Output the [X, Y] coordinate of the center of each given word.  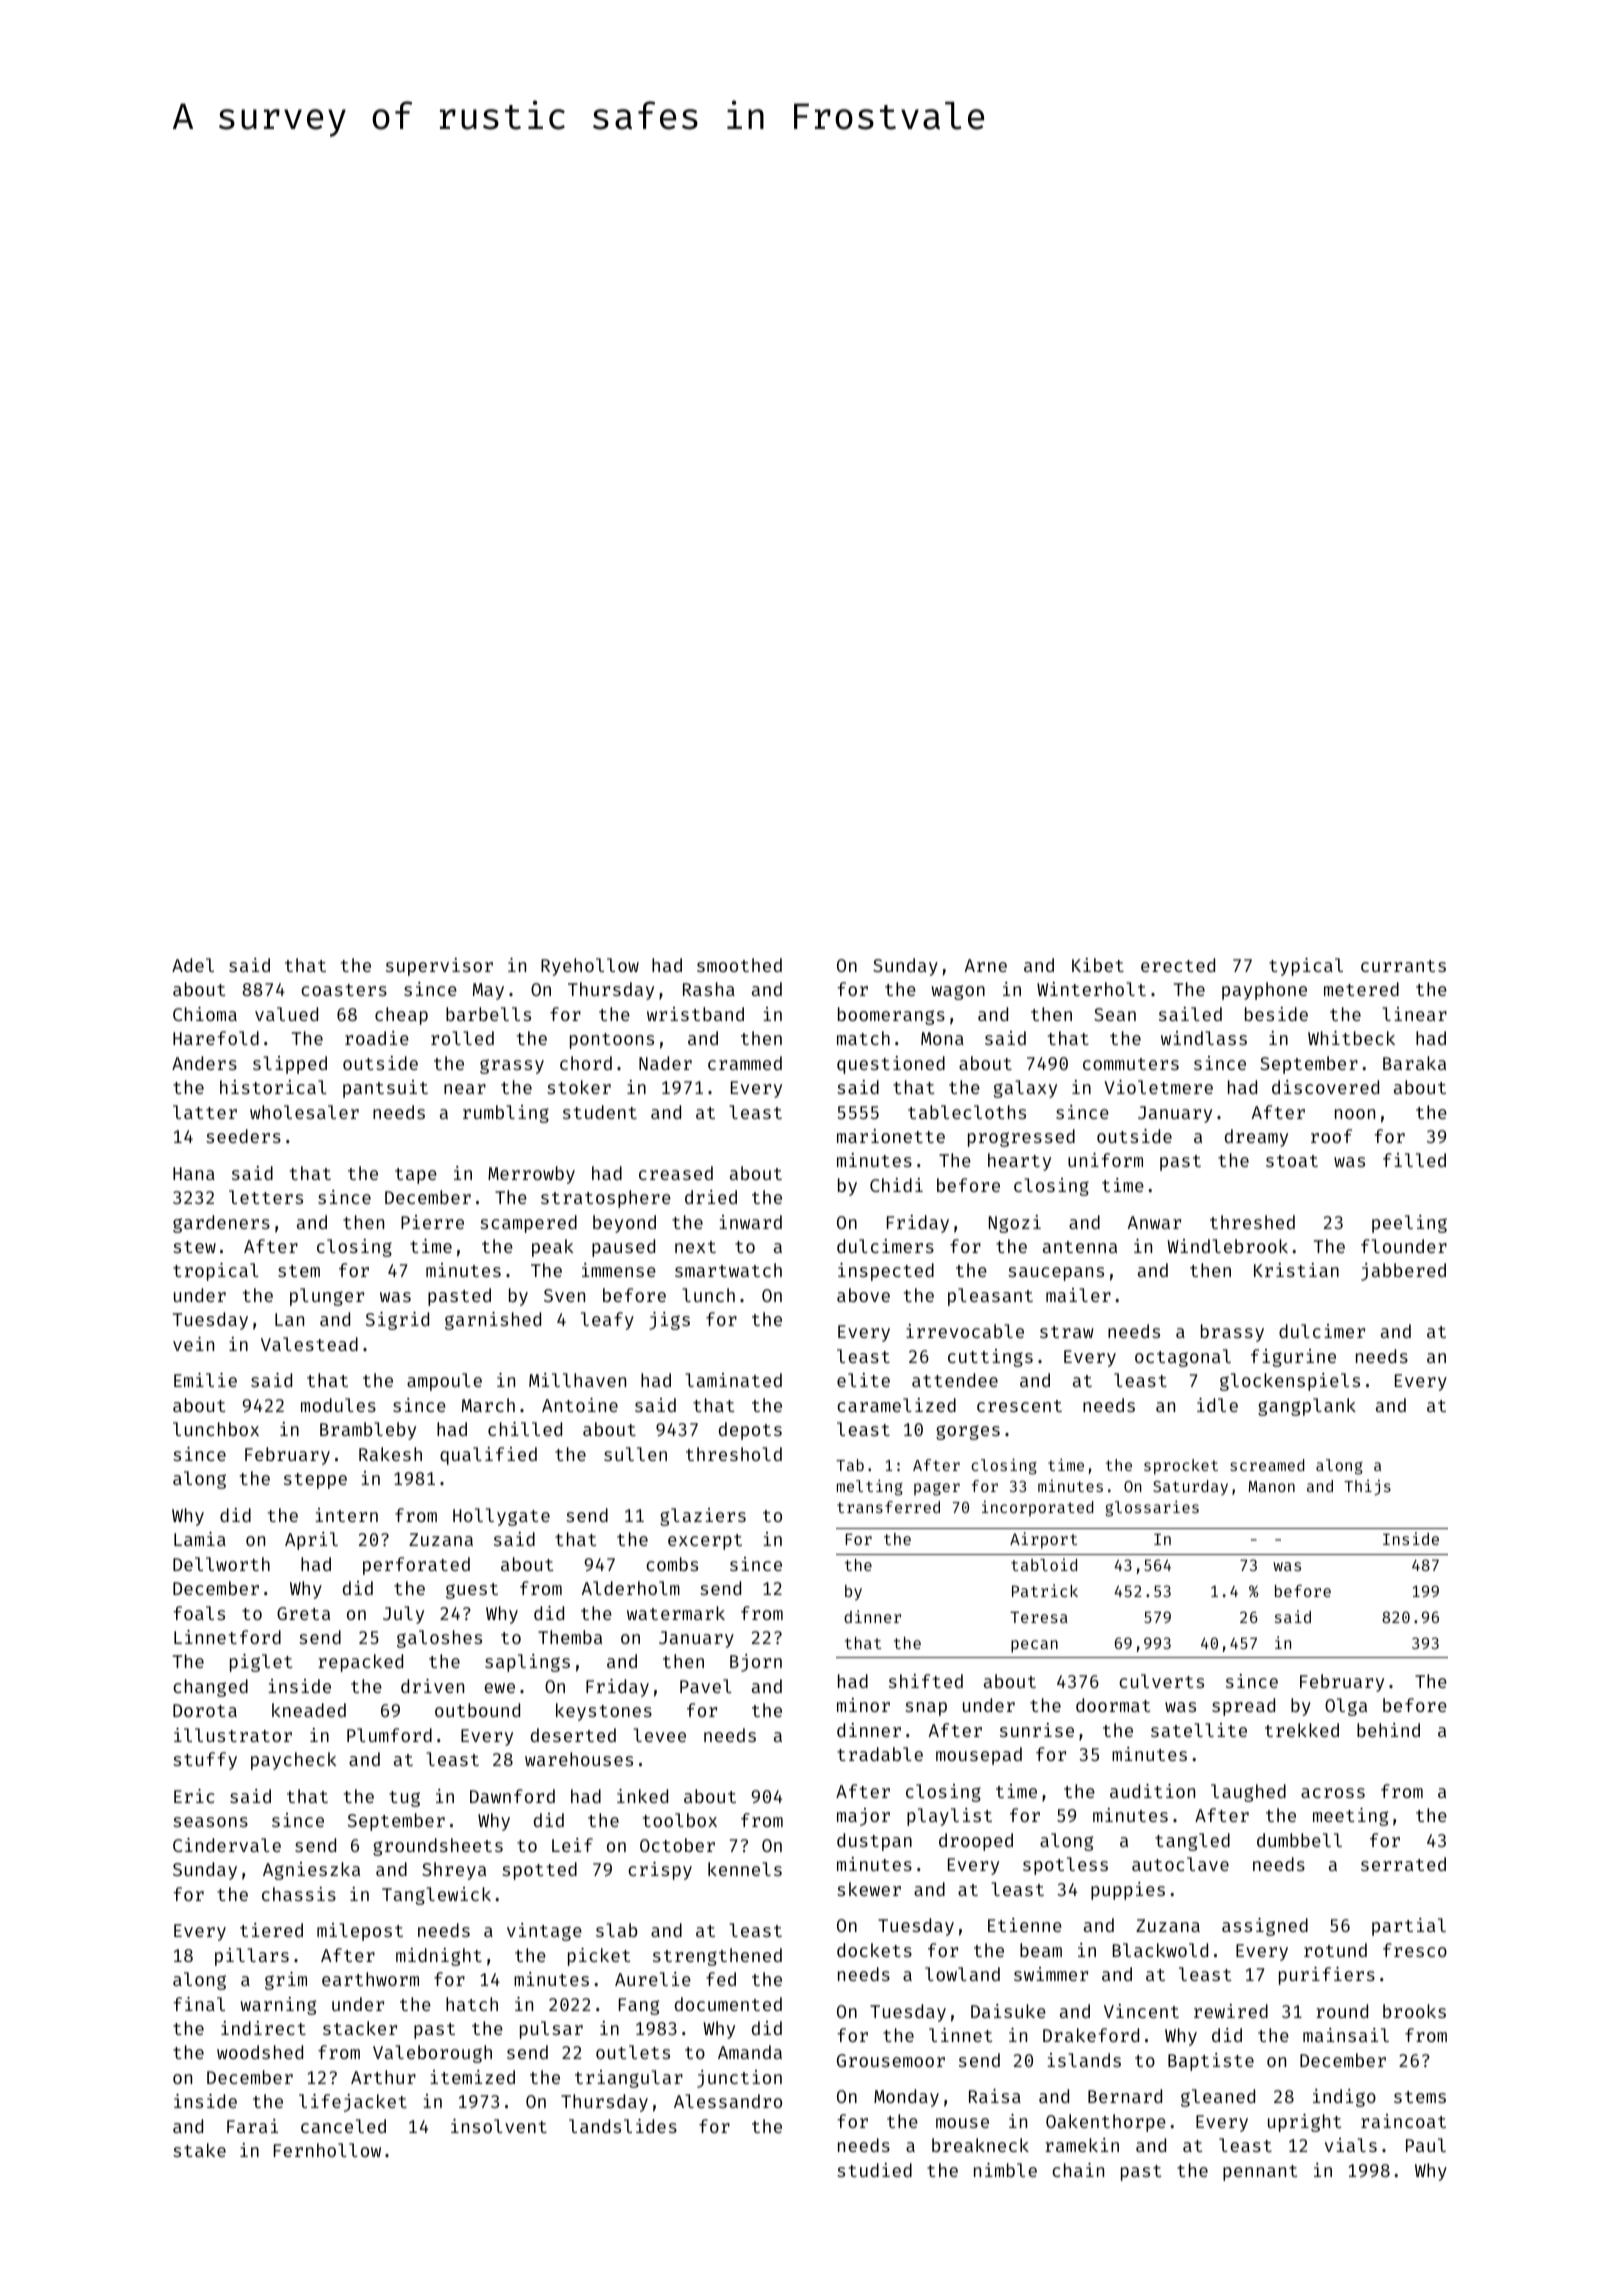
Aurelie [653, 1979]
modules [338, 1405]
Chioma [205, 1014]
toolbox [680, 1820]
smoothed [739, 965]
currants [1403, 966]
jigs [669, 1321]
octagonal [1183, 1358]
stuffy [205, 1761]
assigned [1265, 1927]
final [199, 2004]
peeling [1409, 1224]
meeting [1350, 1817]
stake [199, 2150]
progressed [1021, 1138]
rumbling [506, 1114]
